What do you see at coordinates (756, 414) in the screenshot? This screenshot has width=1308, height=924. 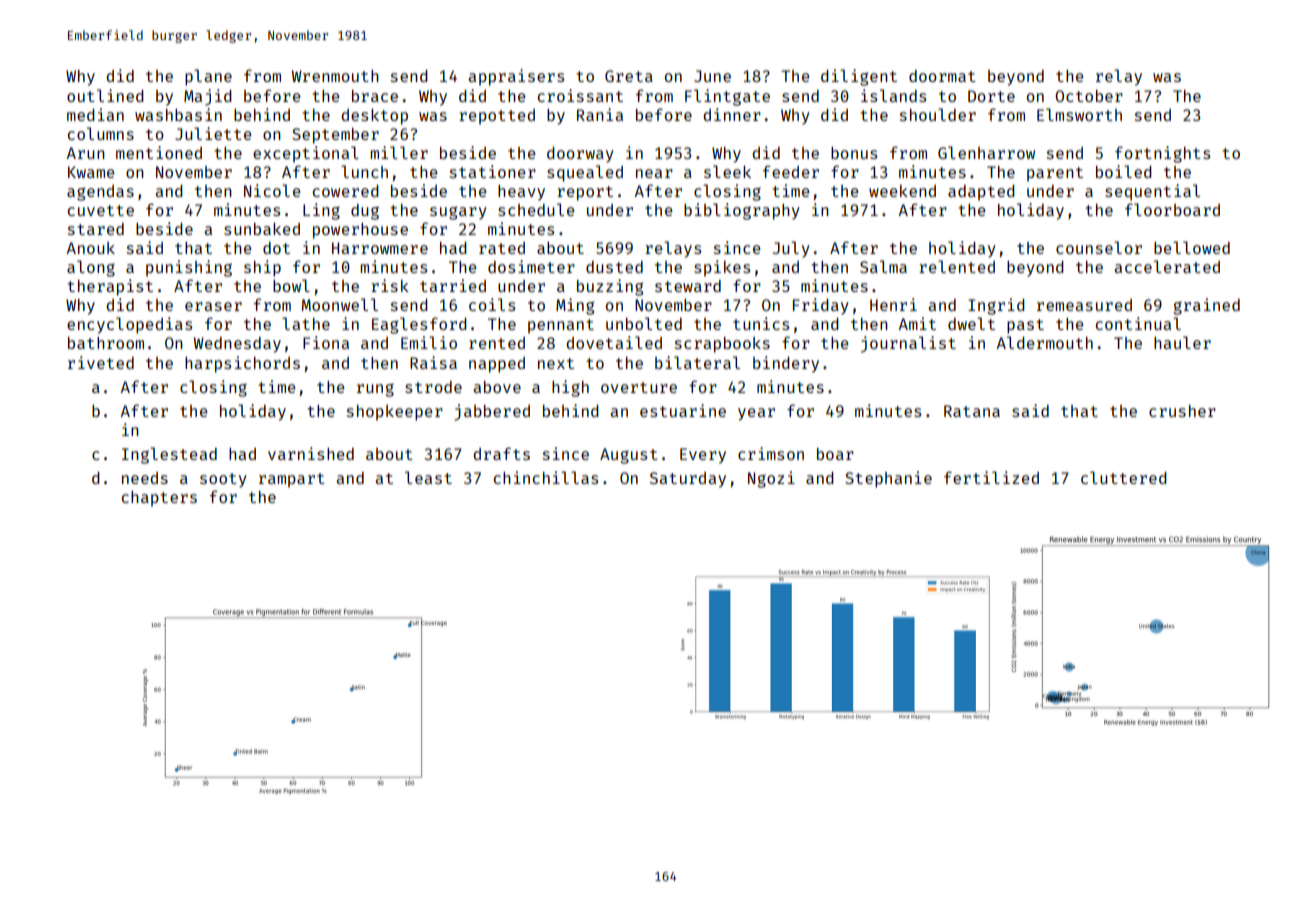 I see `year` at bounding box center [756, 414].
